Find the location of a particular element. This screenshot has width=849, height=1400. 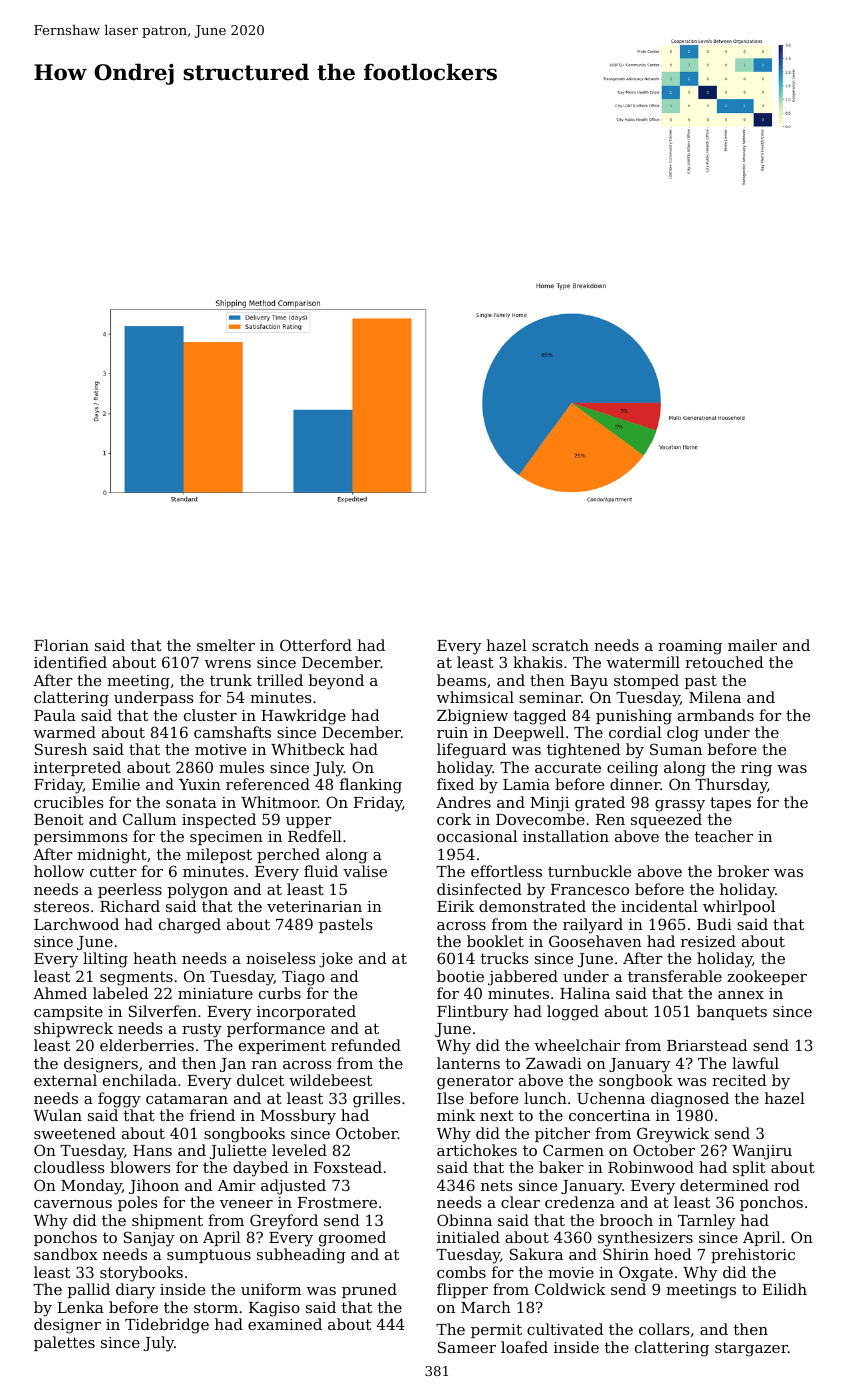

Flintbury is located at coordinates (473, 1013).
